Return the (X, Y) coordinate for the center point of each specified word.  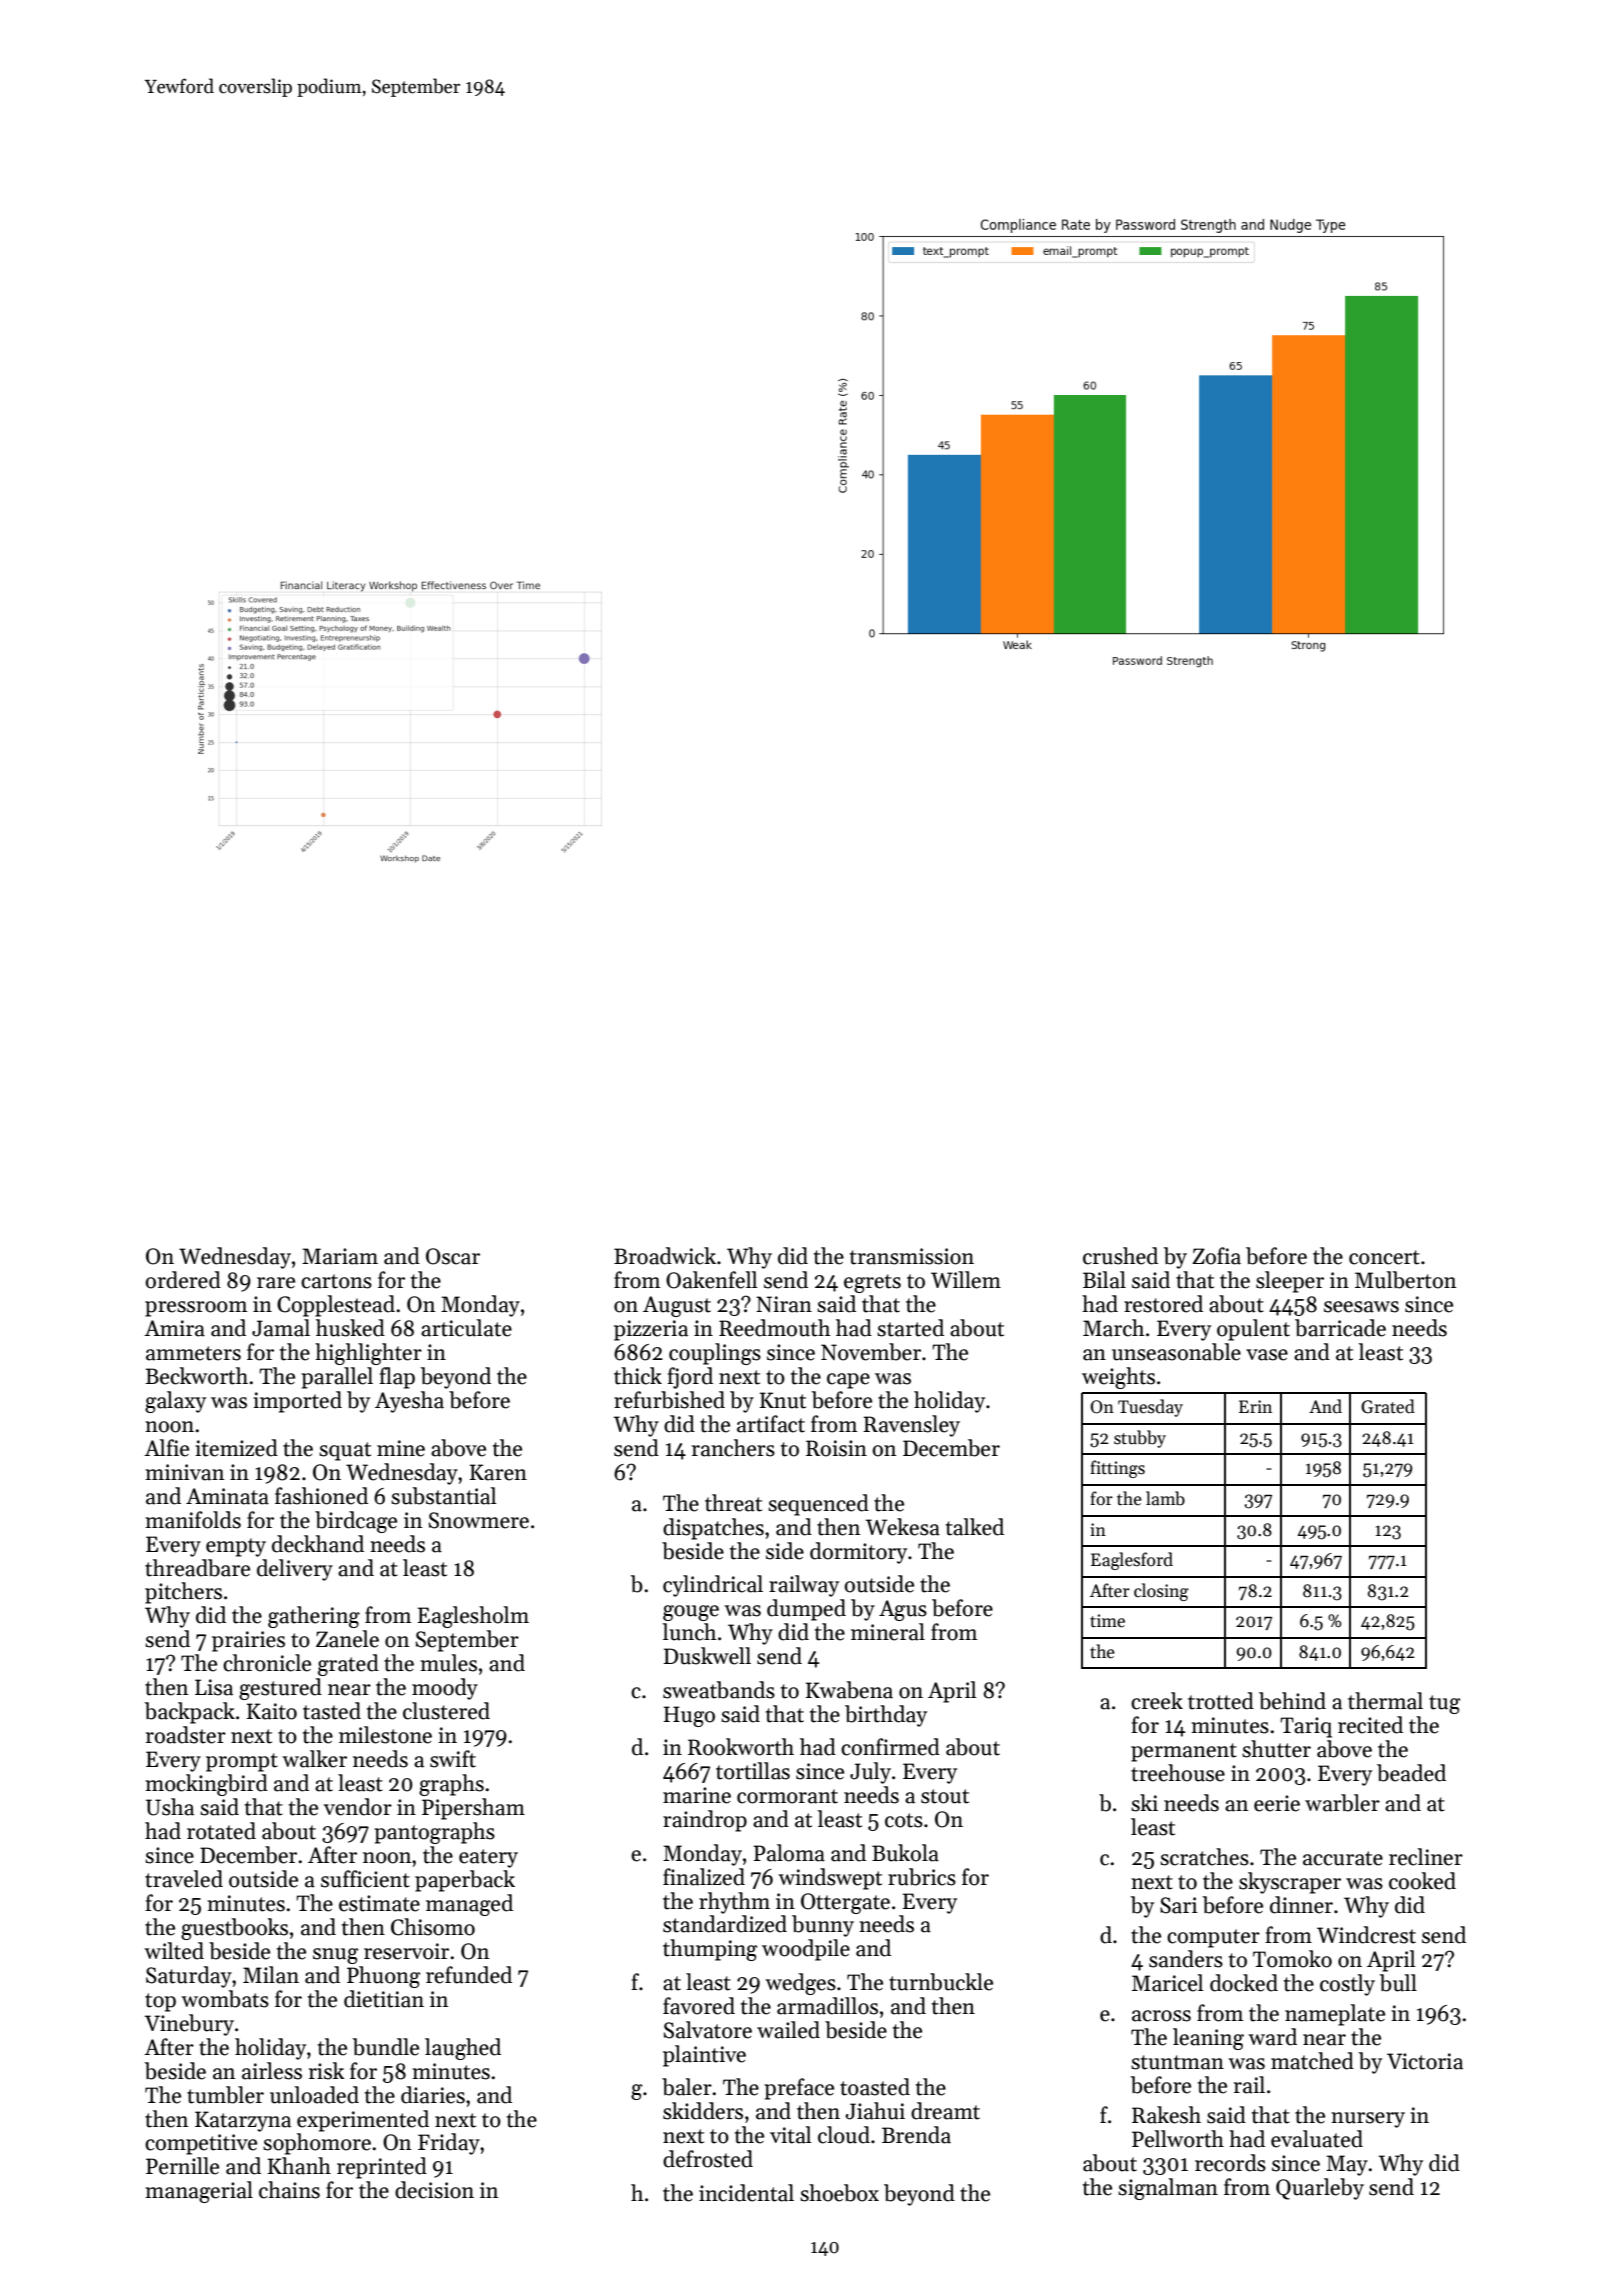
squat (345, 1451)
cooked (1422, 1881)
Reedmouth (775, 1328)
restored (1163, 1304)
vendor (358, 1807)
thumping (710, 1950)
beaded (1411, 1773)
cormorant (787, 1796)
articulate (466, 1328)
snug (335, 1956)
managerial (199, 2192)
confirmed (890, 1747)
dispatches (713, 1529)
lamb (1165, 1498)
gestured (280, 1689)
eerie (1277, 1803)
